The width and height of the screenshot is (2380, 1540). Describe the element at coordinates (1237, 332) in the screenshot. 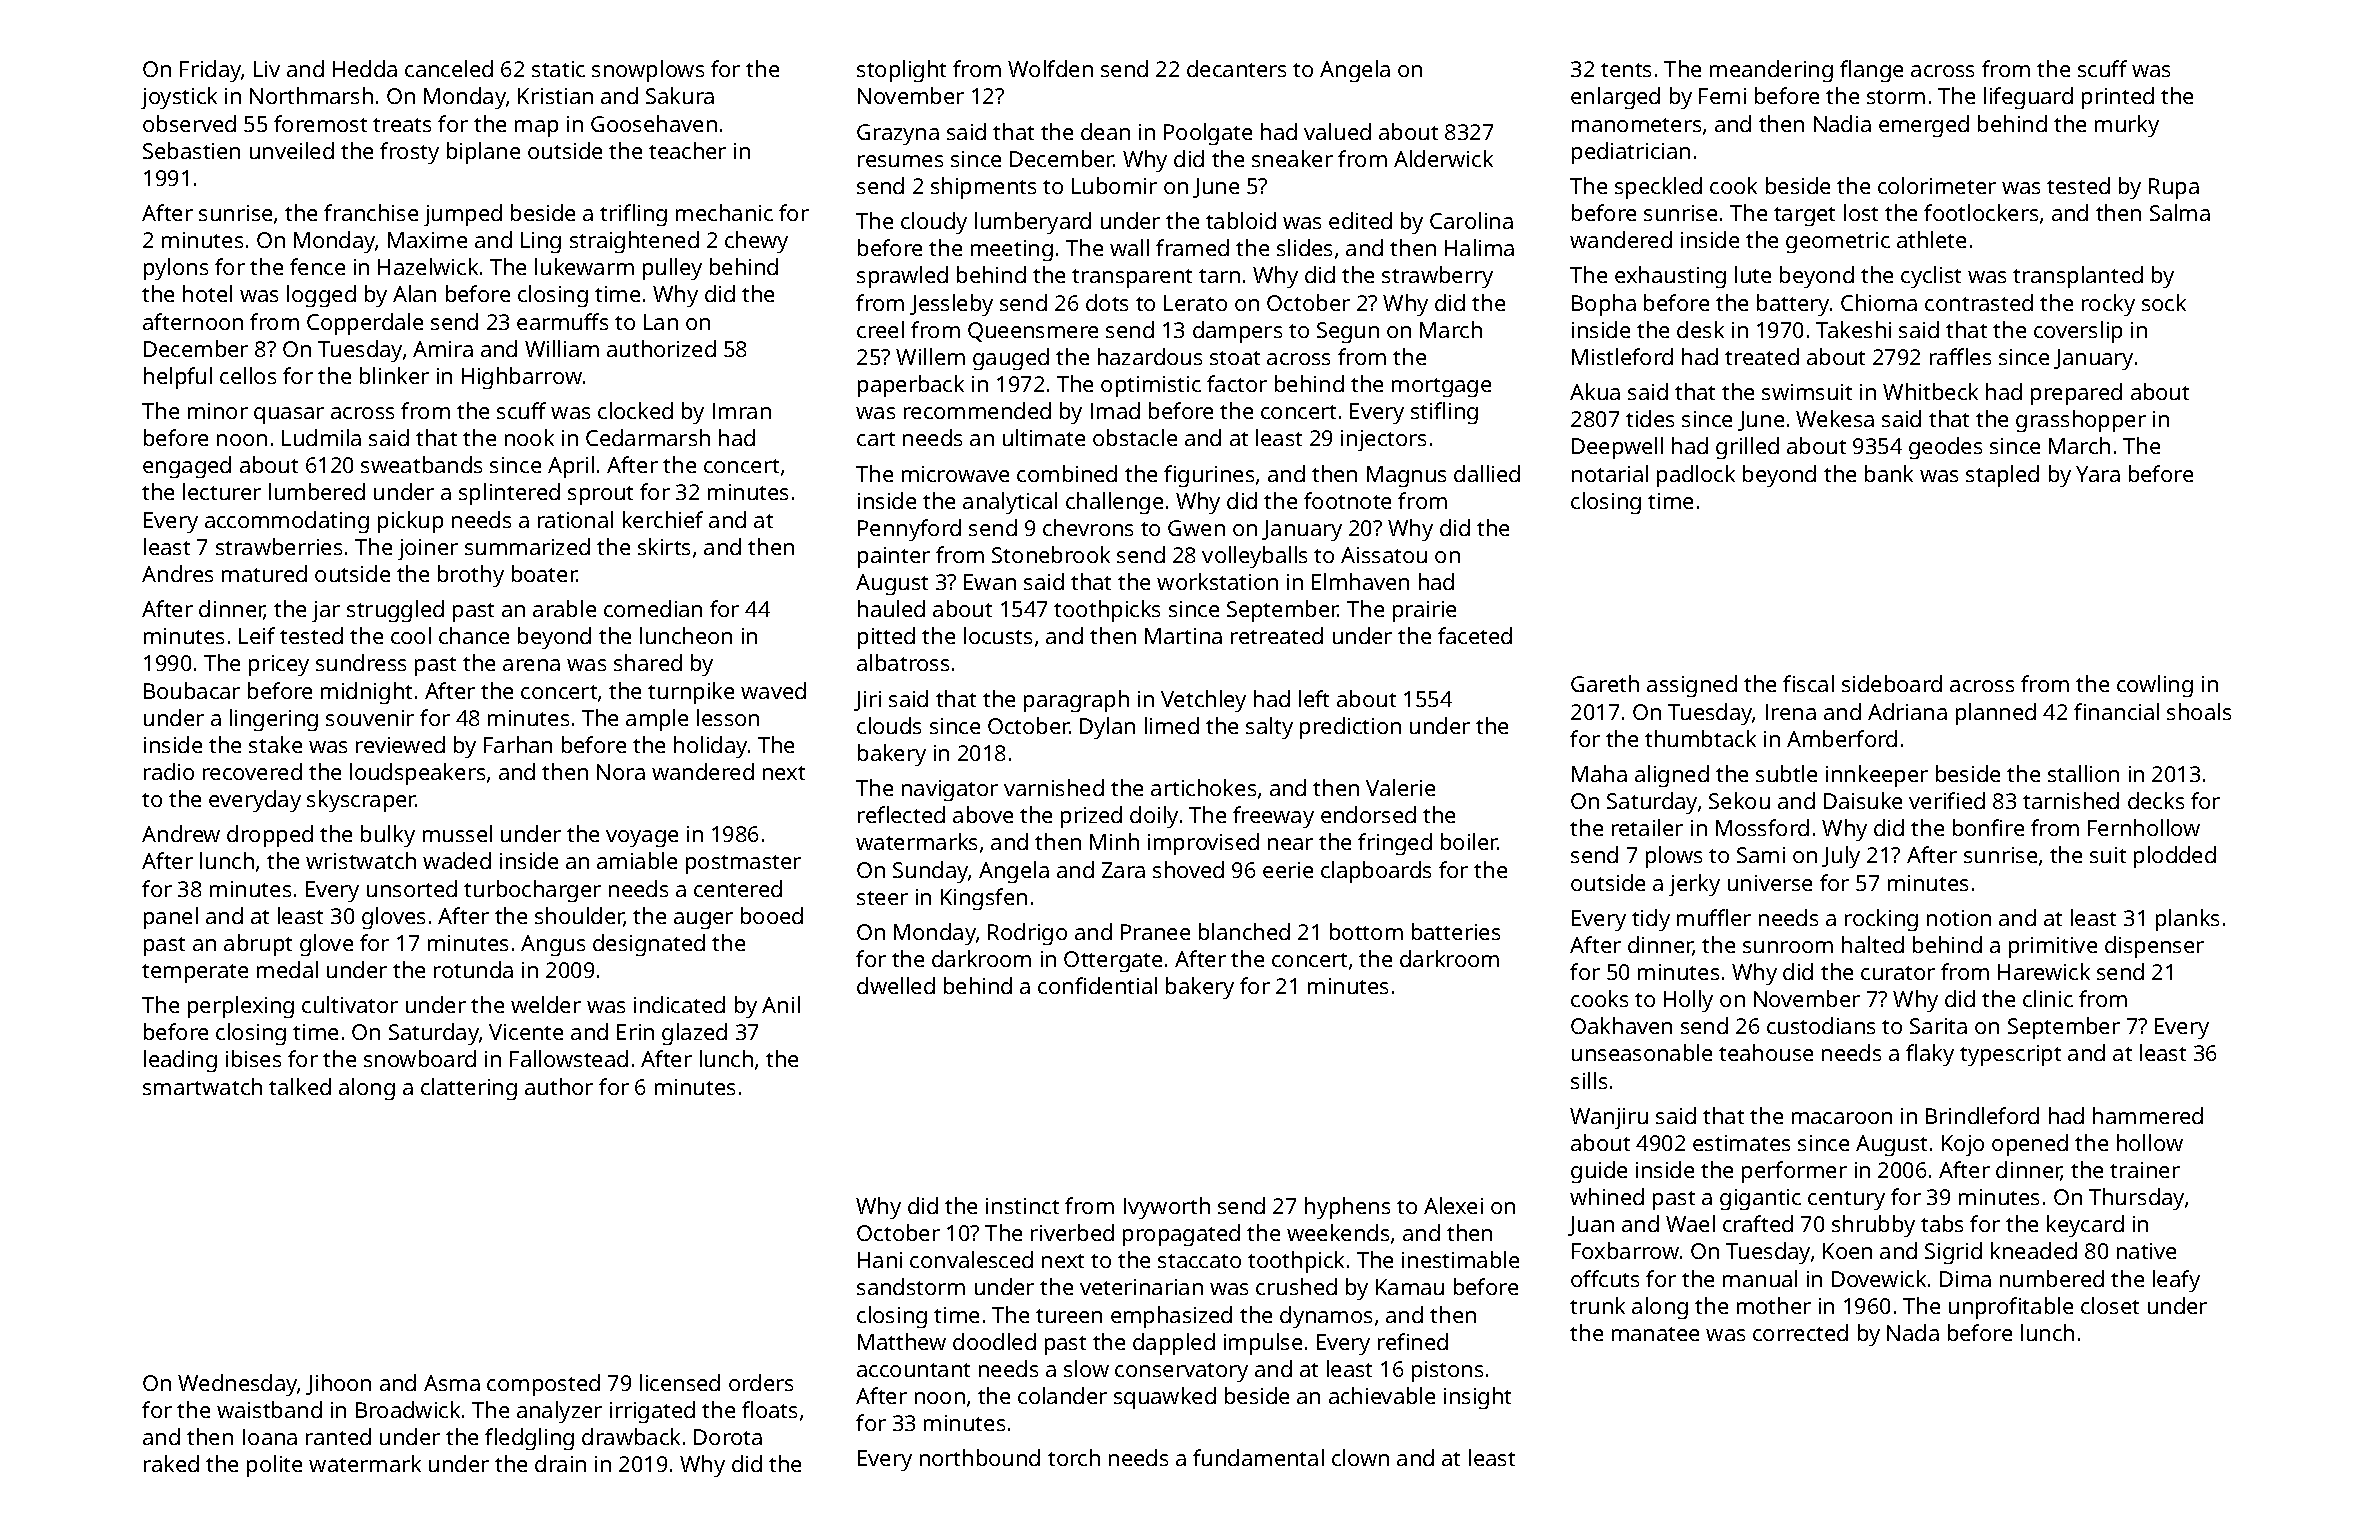

I see `dampers` at that location.
